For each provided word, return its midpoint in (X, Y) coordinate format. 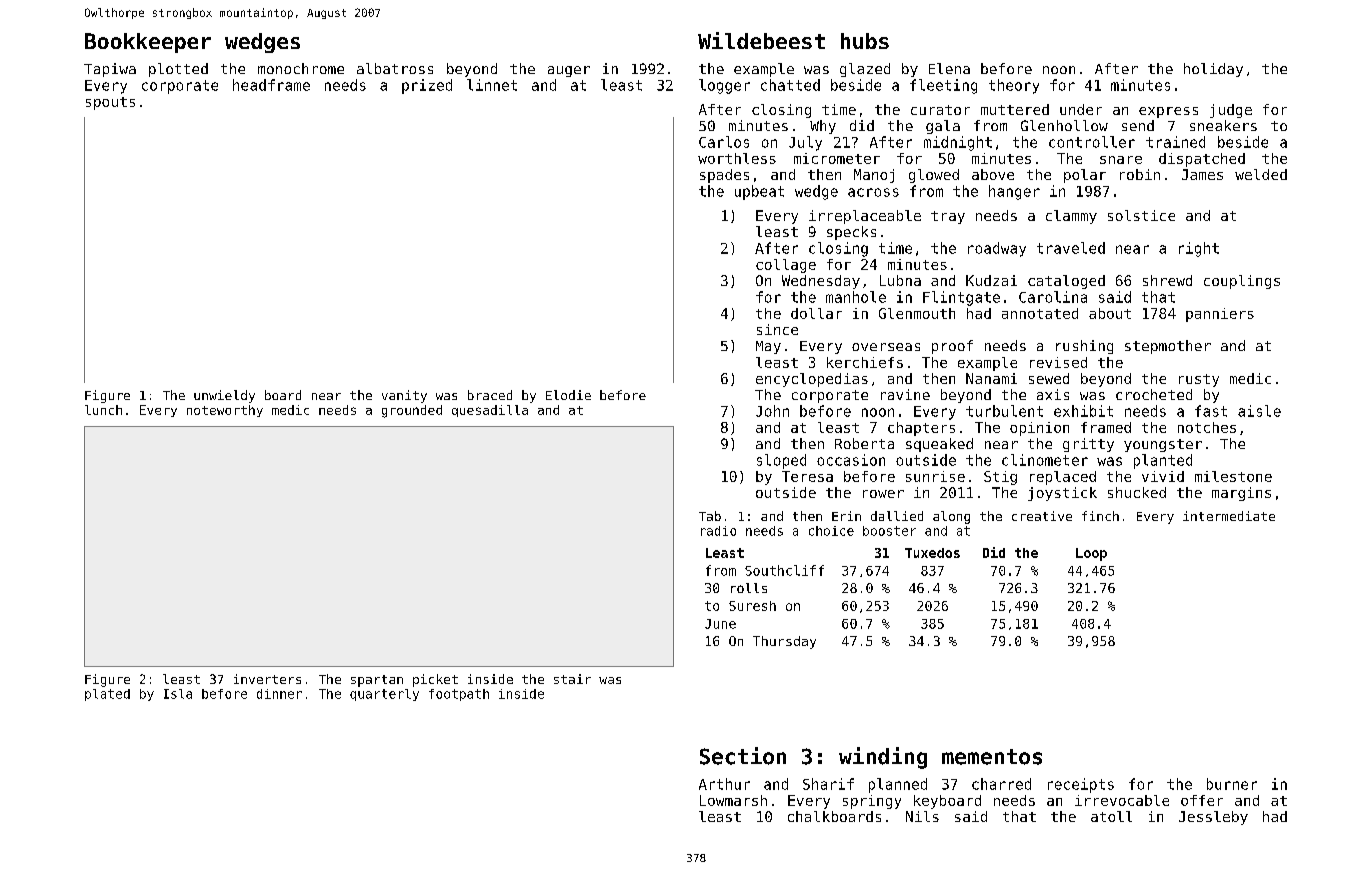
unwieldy (224, 396)
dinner (279, 694)
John (772, 411)
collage (786, 266)
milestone (1233, 476)
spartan (377, 681)
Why (823, 127)
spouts (110, 103)
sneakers (1223, 125)
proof (952, 347)
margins (1241, 494)
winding (883, 758)
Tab (710, 516)
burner (1232, 784)
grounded (412, 411)
